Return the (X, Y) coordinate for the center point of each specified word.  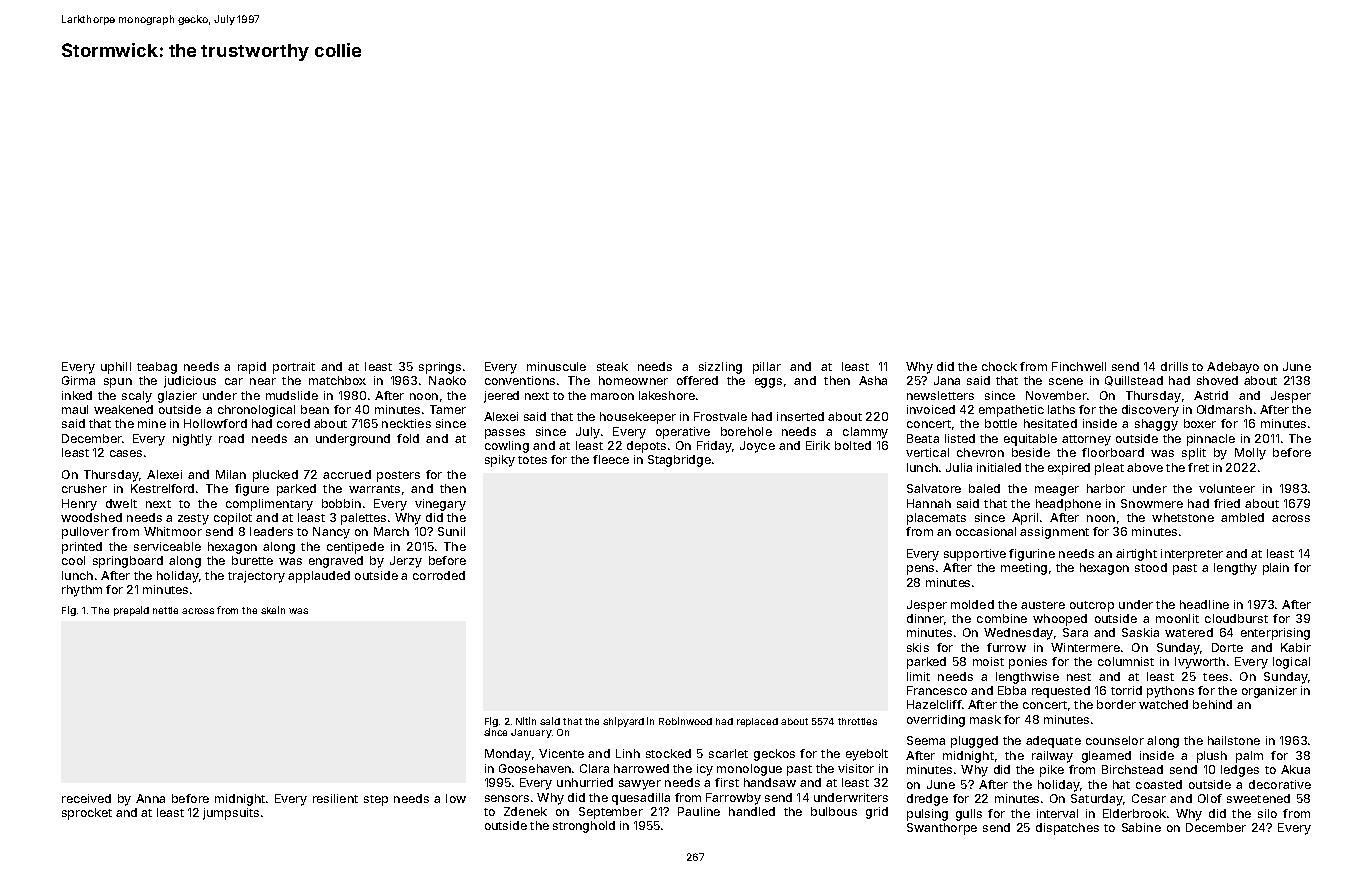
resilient (335, 798)
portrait (294, 368)
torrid (1126, 690)
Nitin (526, 721)
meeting (1024, 569)
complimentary (269, 505)
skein (273, 610)
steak (612, 366)
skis (918, 647)
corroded (439, 575)
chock (999, 366)
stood (1151, 567)
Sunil (451, 531)
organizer (1269, 692)
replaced (757, 722)
